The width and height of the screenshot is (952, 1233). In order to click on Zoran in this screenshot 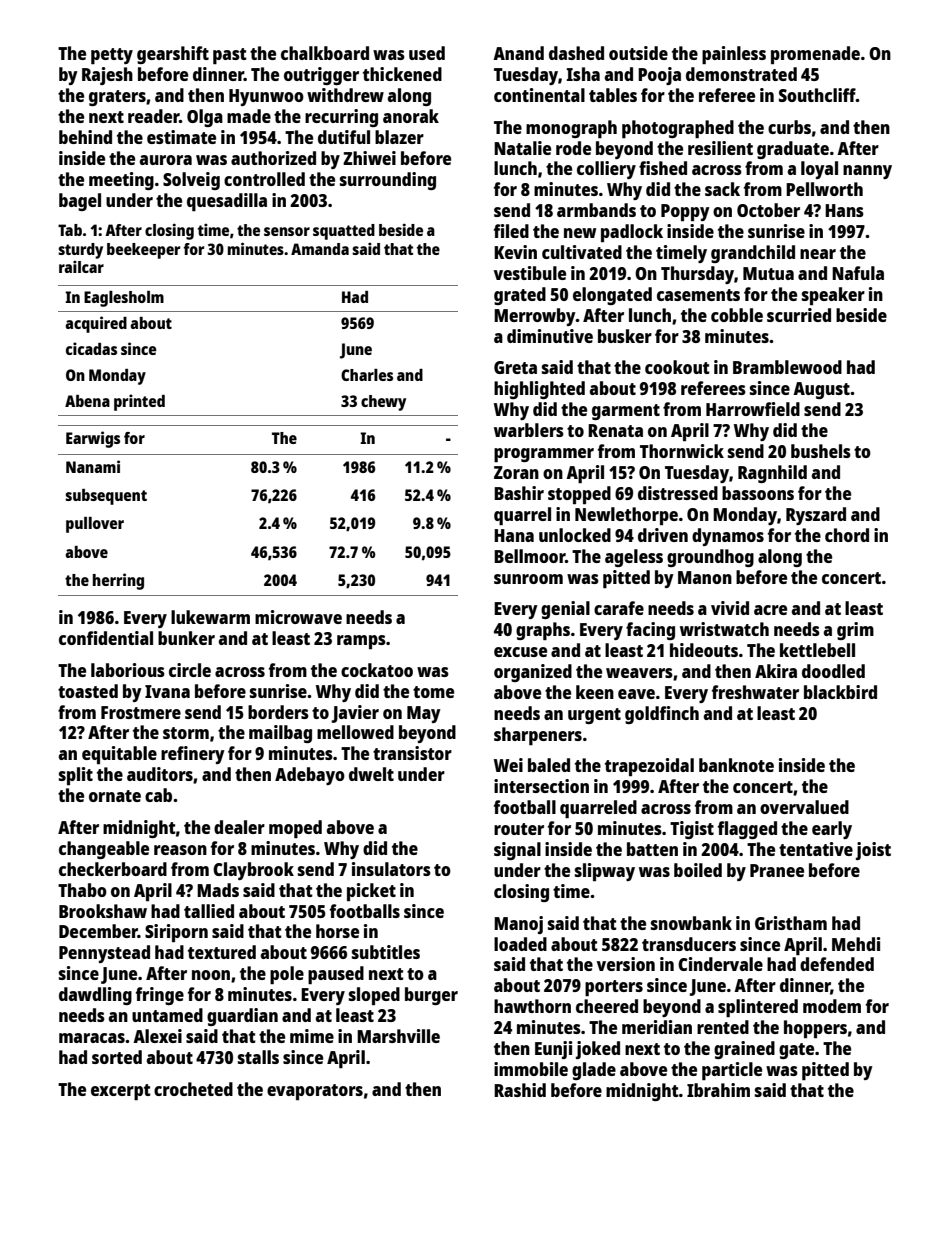, I will do `click(516, 472)`.
